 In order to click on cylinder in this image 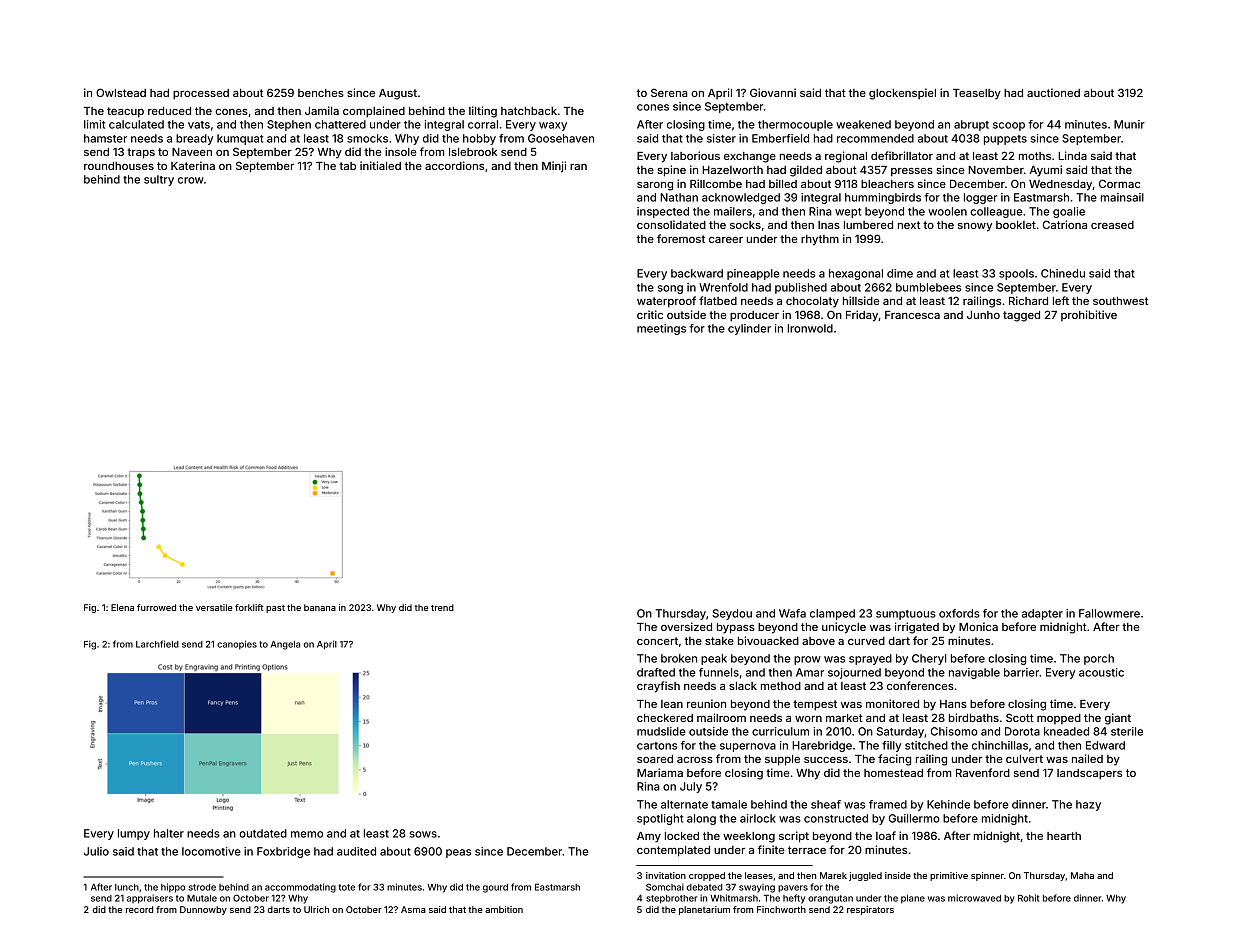, I will do `click(749, 329)`.
